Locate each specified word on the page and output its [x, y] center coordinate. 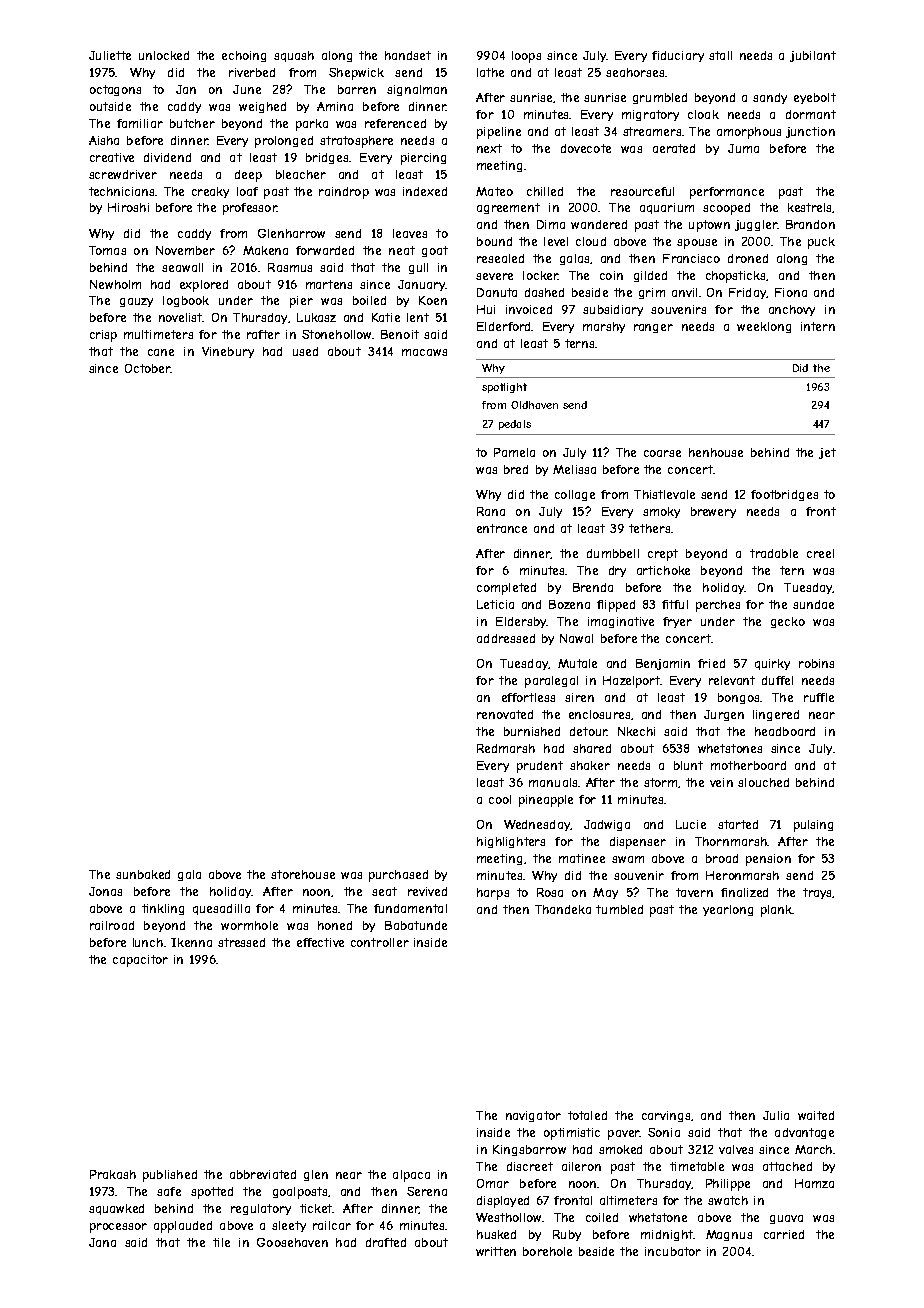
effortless [528, 697]
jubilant [813, 56]
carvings [666, 1116]
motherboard [748, 765]
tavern [694, 892]
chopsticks [735, 277]
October [147, 368]
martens [329, 284]
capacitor [140, 961]
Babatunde [416, 925]
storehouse [303, 874]
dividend [167, 157]
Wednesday [537, 825]
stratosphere [356, 142]
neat [402, 250]
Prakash [113, 1174]
